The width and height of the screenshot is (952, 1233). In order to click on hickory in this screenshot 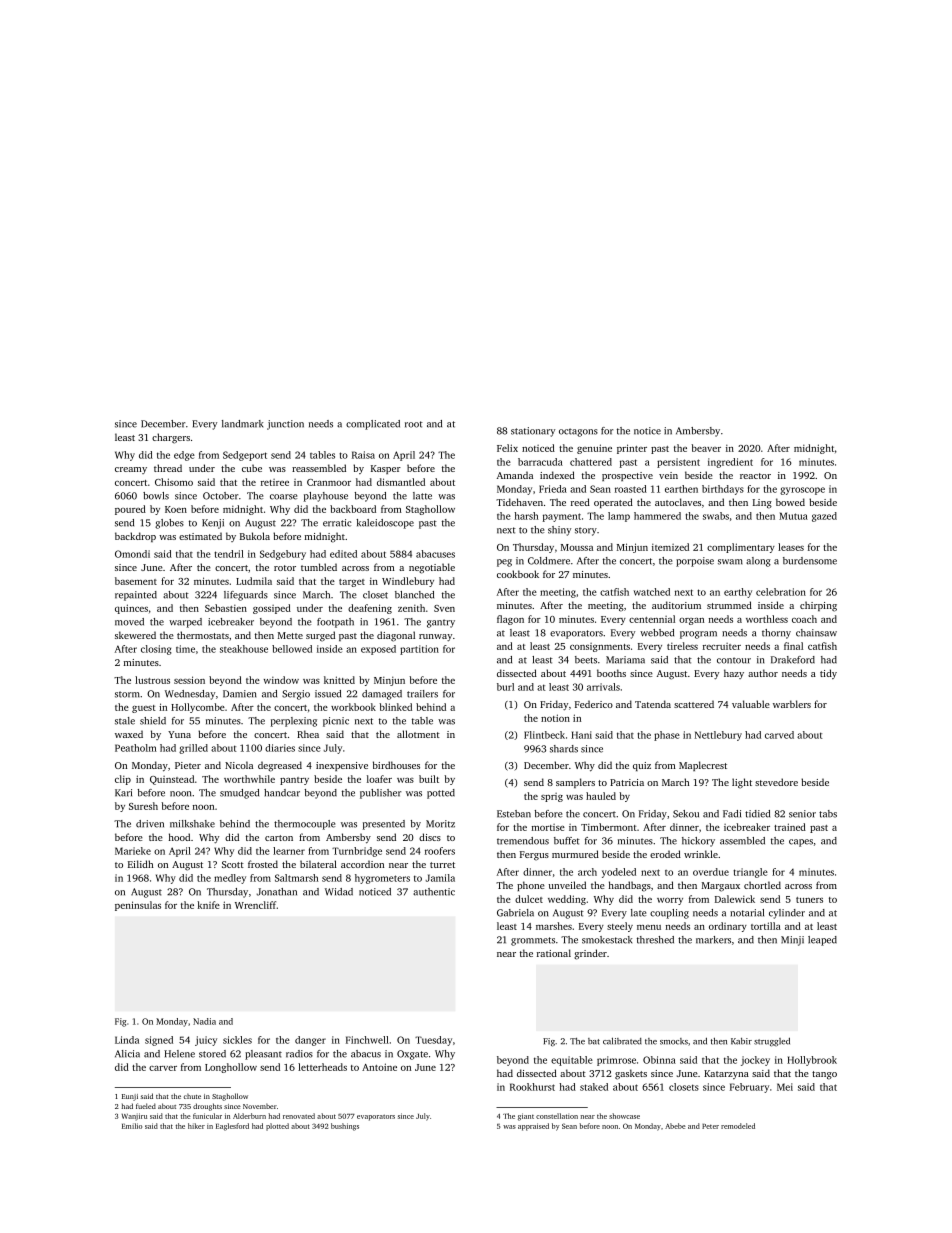, I will do `click(698, 842)`.
